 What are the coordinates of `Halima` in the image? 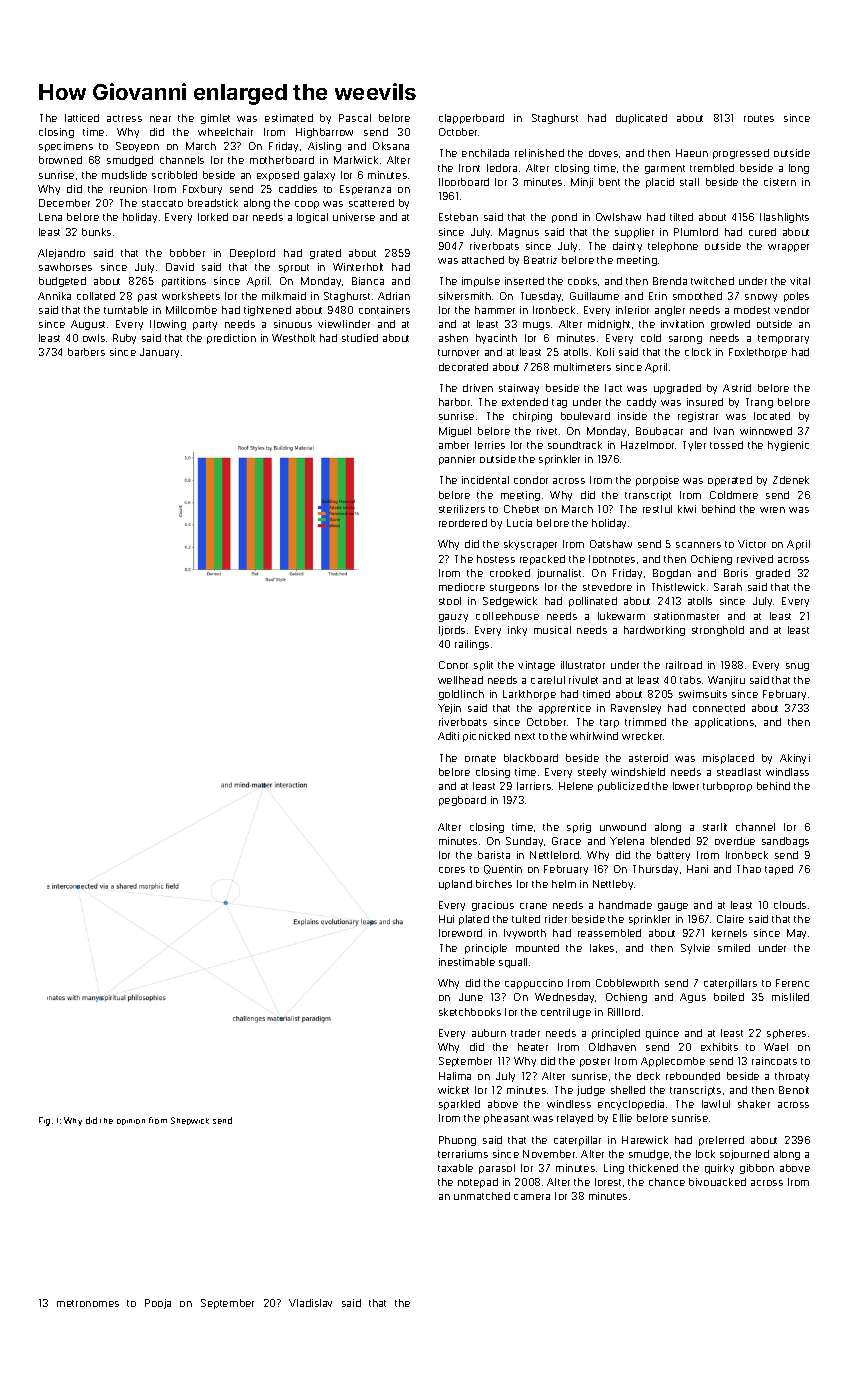 It's located at (455, 1076).
